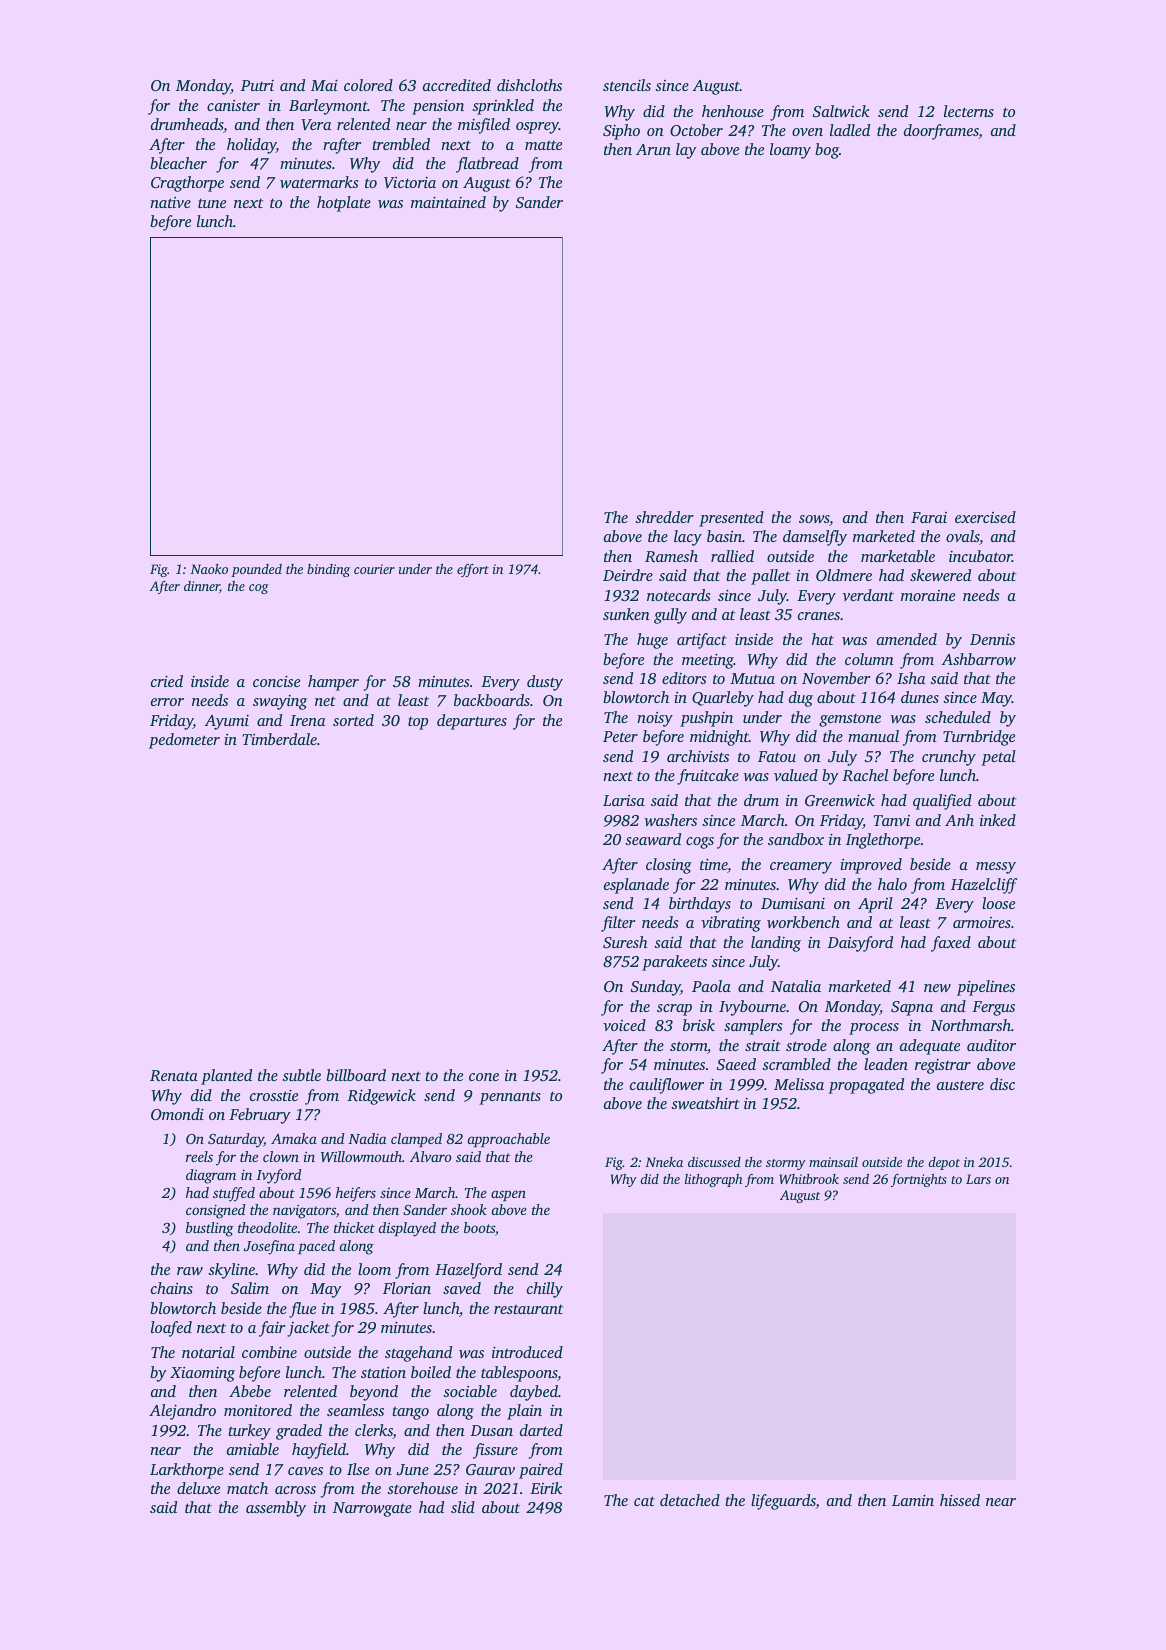  I want to click on hotplate, so click(344, 204).
